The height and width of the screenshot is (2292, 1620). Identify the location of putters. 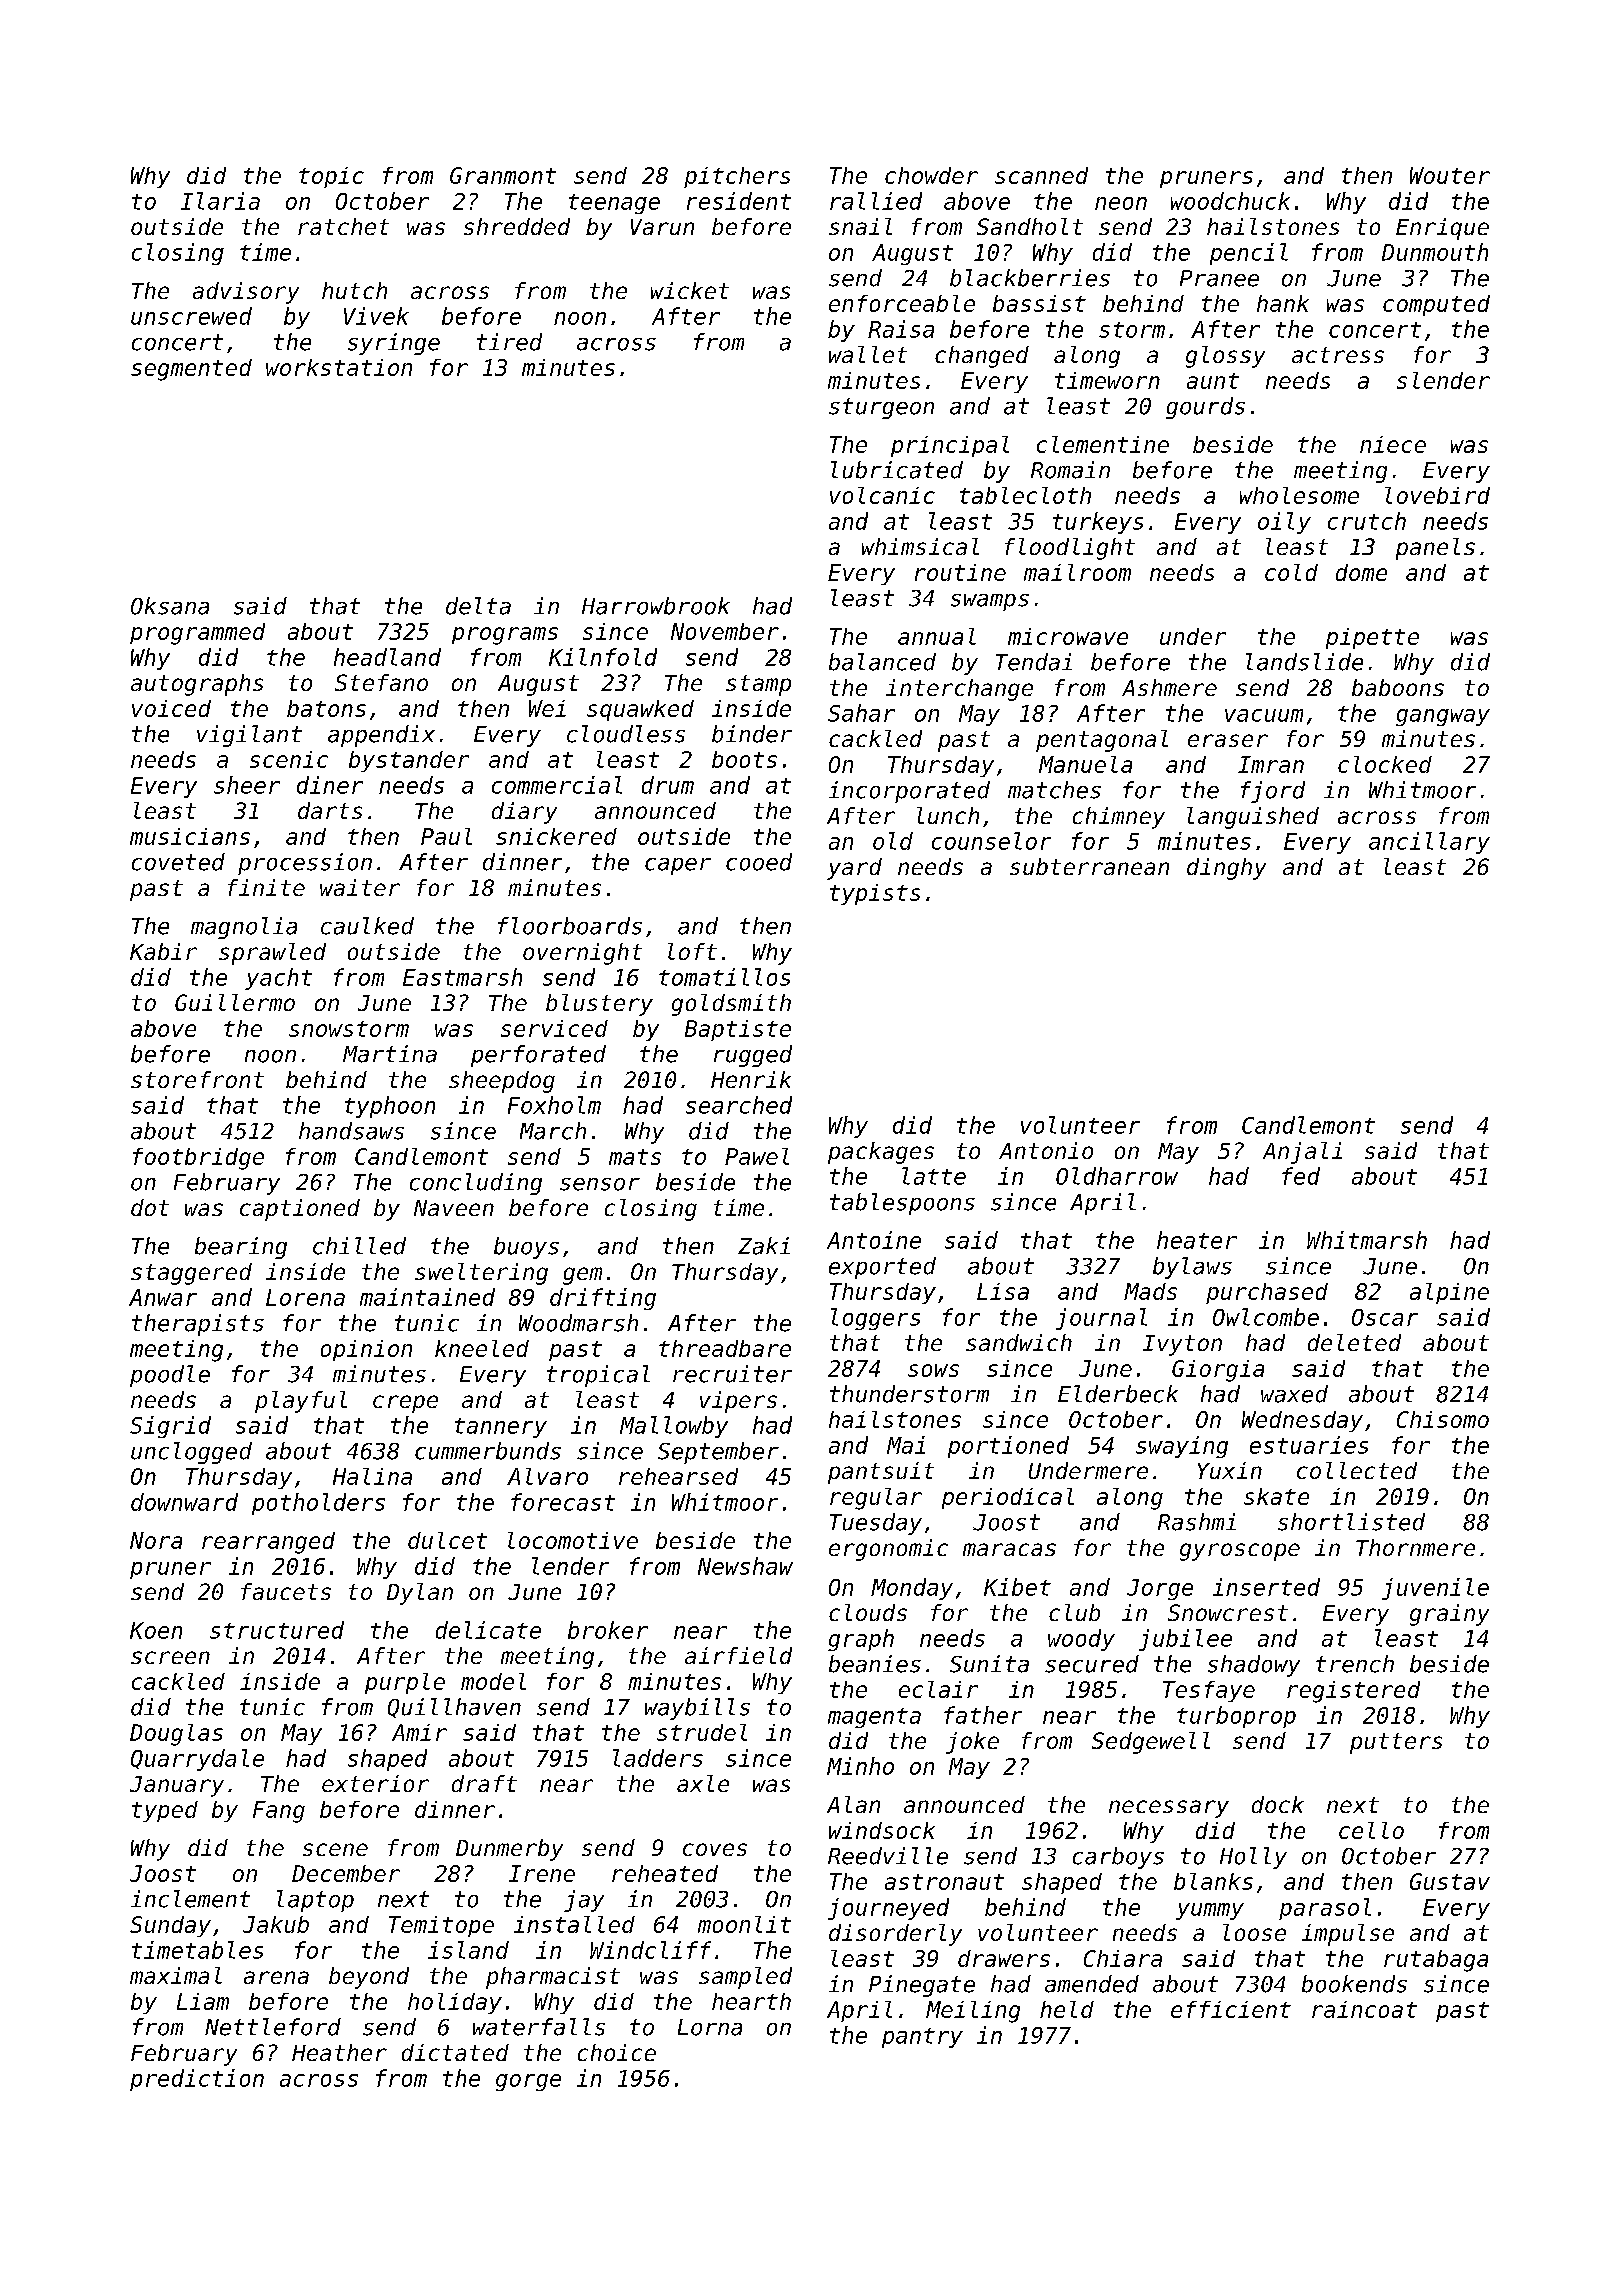
(1396, 1743).
